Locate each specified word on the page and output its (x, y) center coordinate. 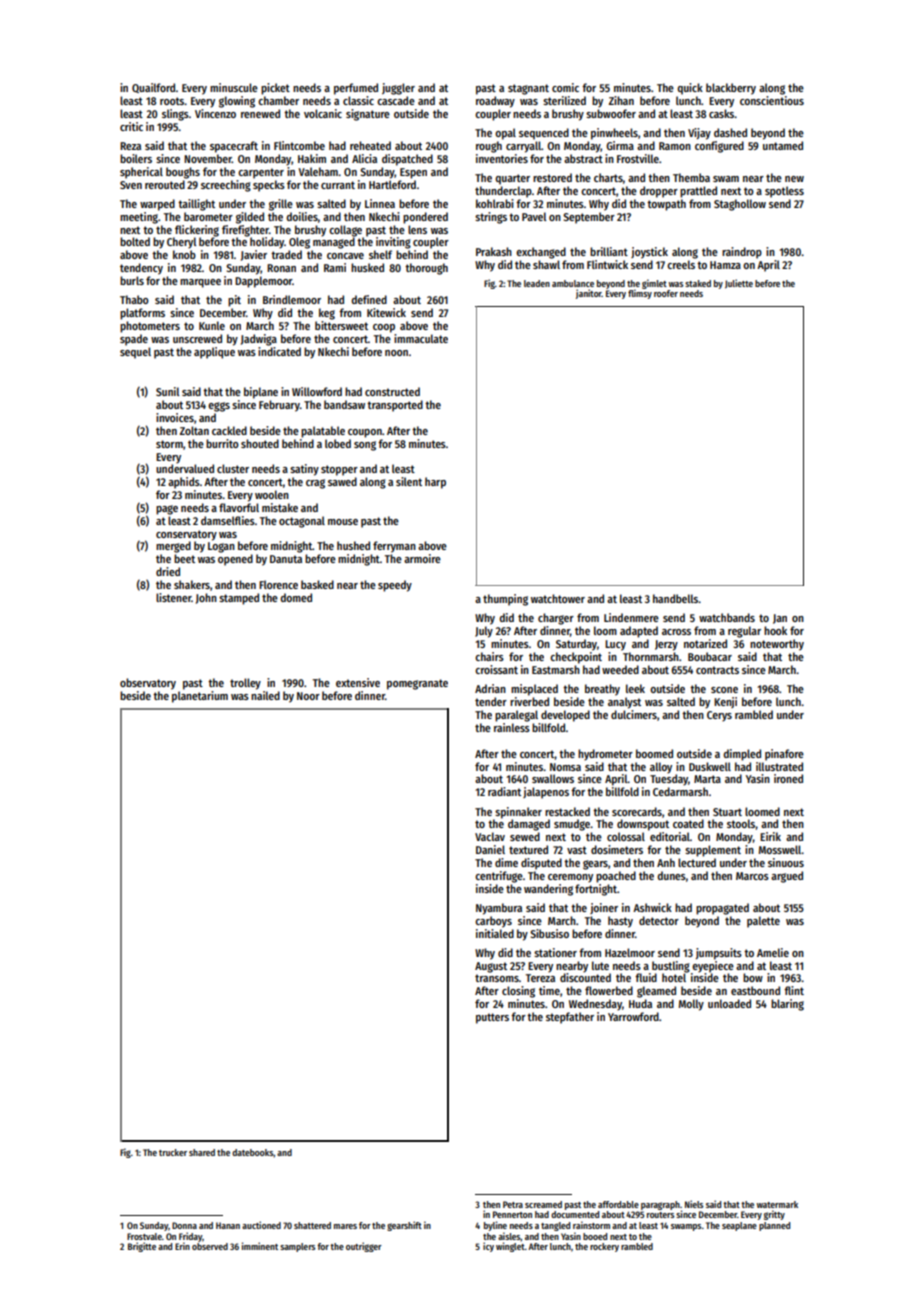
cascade (396, 100)
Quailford (153, 88)
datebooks (253, 1152)
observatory (148, 684)
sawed (342, 481)
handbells (676, 598)
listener (174, 597)
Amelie (773, 952)
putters (492, 1018)
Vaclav (490, 836)
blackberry (731, 89)
